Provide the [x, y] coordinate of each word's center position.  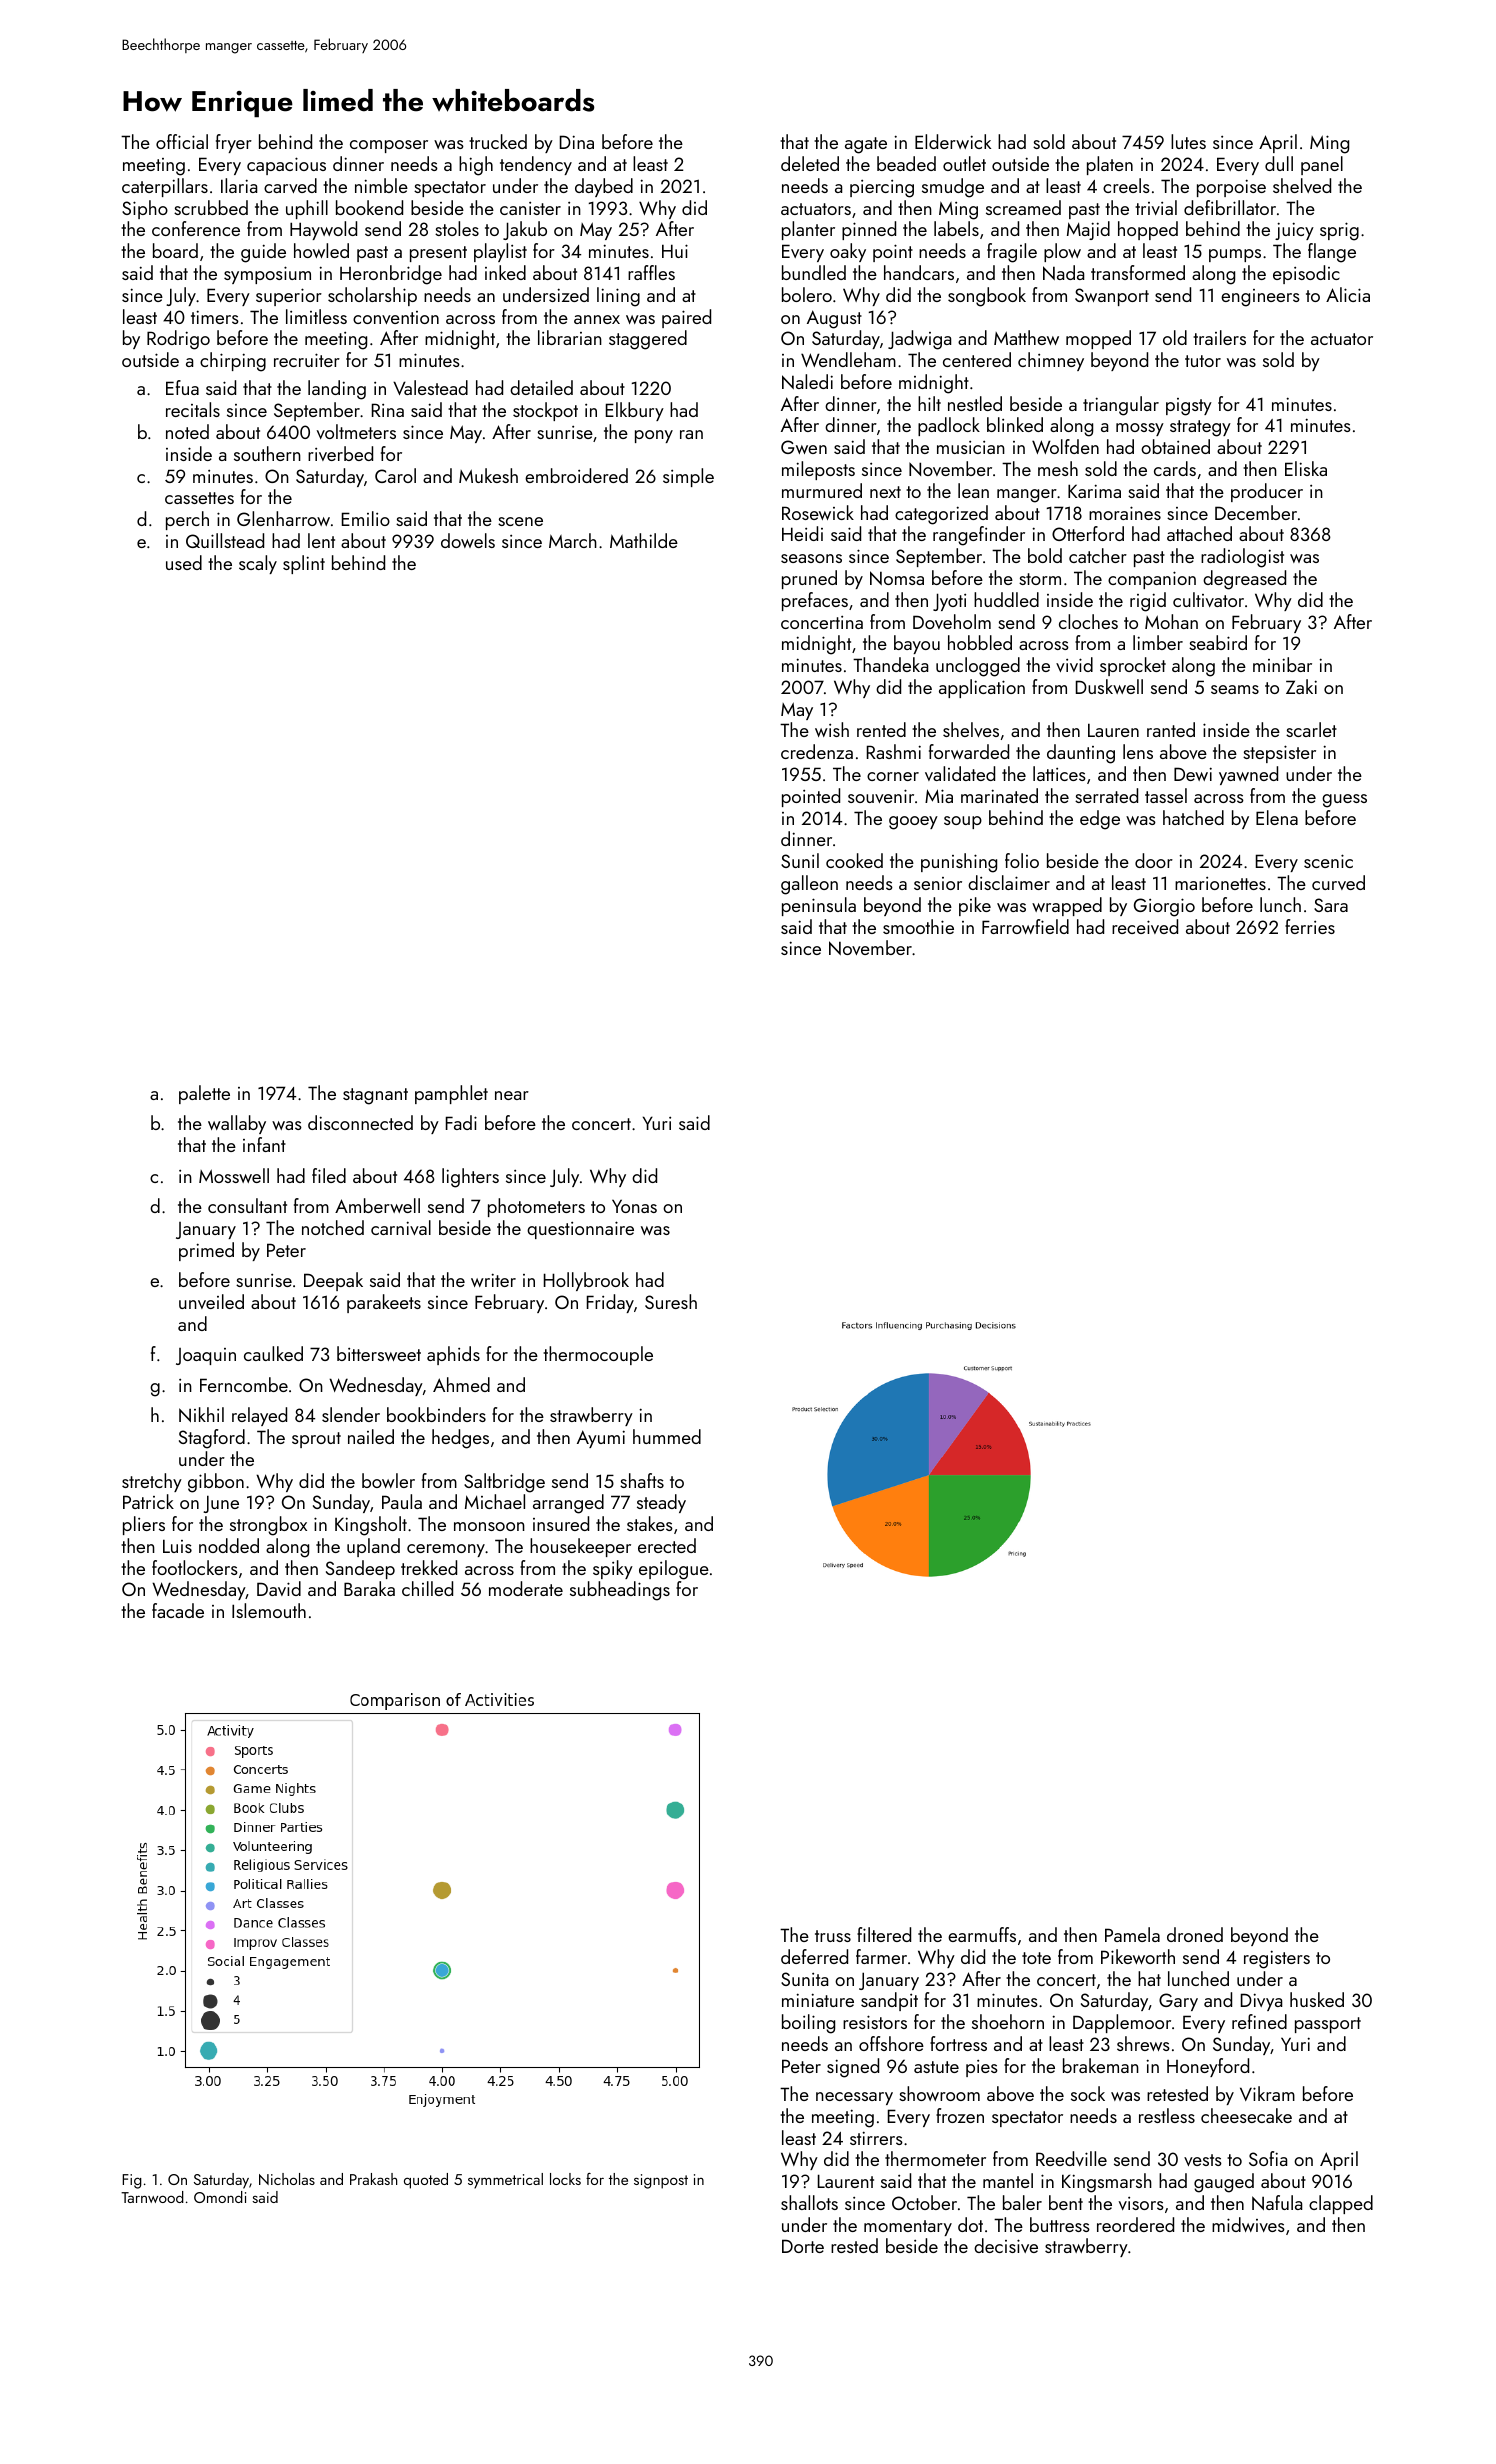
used [184, 562]
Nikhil [201, 1414]
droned [1195, 1934]
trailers [1219, 337]
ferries [1310, 926]
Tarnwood [152, 2197]
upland [373, 1547]
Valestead [430, 387]
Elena [1277, 817]
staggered [648, 340]
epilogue [674, 1570]
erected [667, 1545]
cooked [854, 860]
